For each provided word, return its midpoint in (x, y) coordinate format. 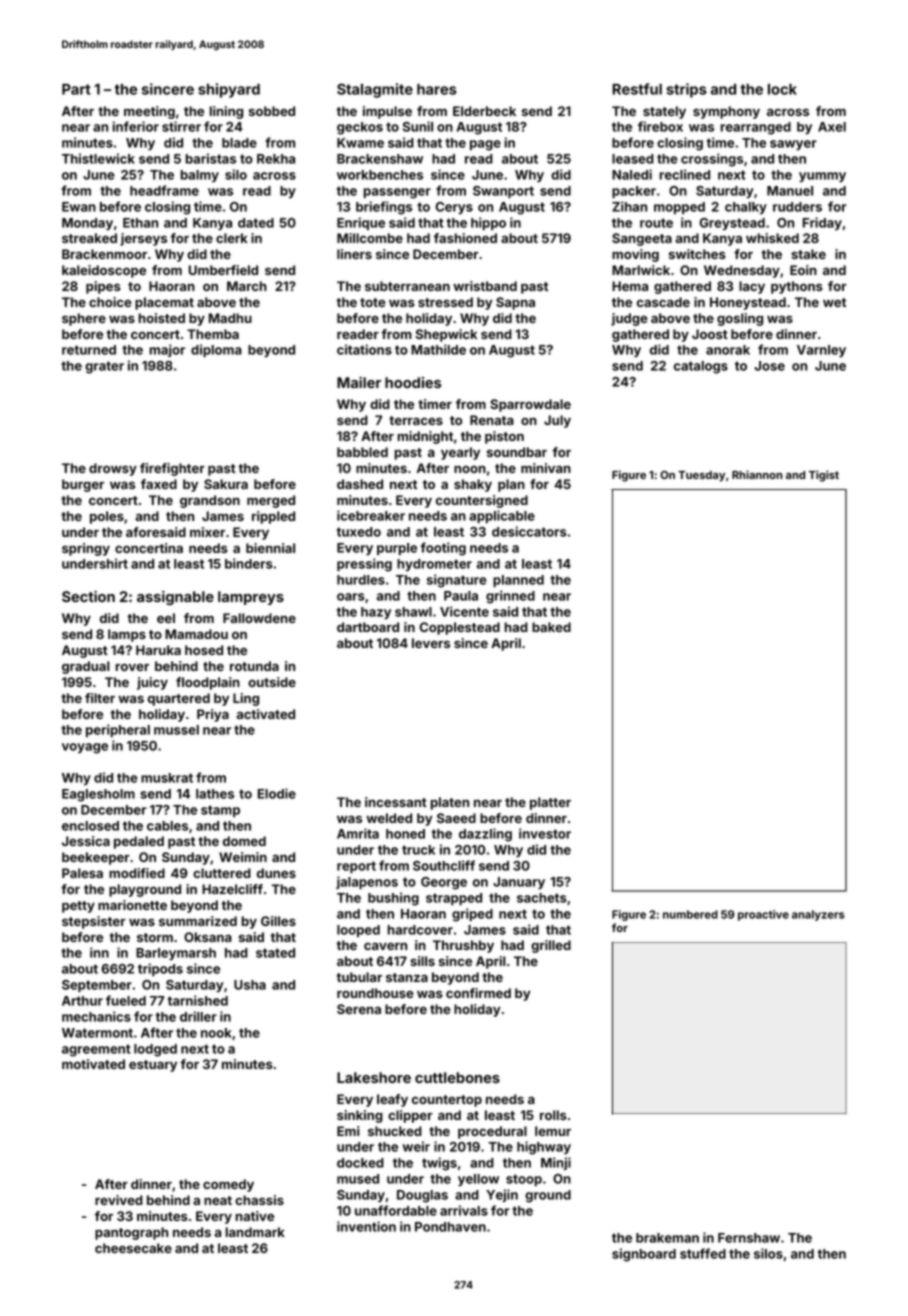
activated (266, 714)
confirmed (478, 993)
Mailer (359, 382)
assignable (175, 598)
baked (551, 627)
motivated (93, 1064)
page (485, 145)
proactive (763, 915)
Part (76, 89)
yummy (822, 177)
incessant (396, 802)
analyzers (818, 915)
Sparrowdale (530, 405)
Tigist (824, 476)
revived (119, 1200)
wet (834, 302)
